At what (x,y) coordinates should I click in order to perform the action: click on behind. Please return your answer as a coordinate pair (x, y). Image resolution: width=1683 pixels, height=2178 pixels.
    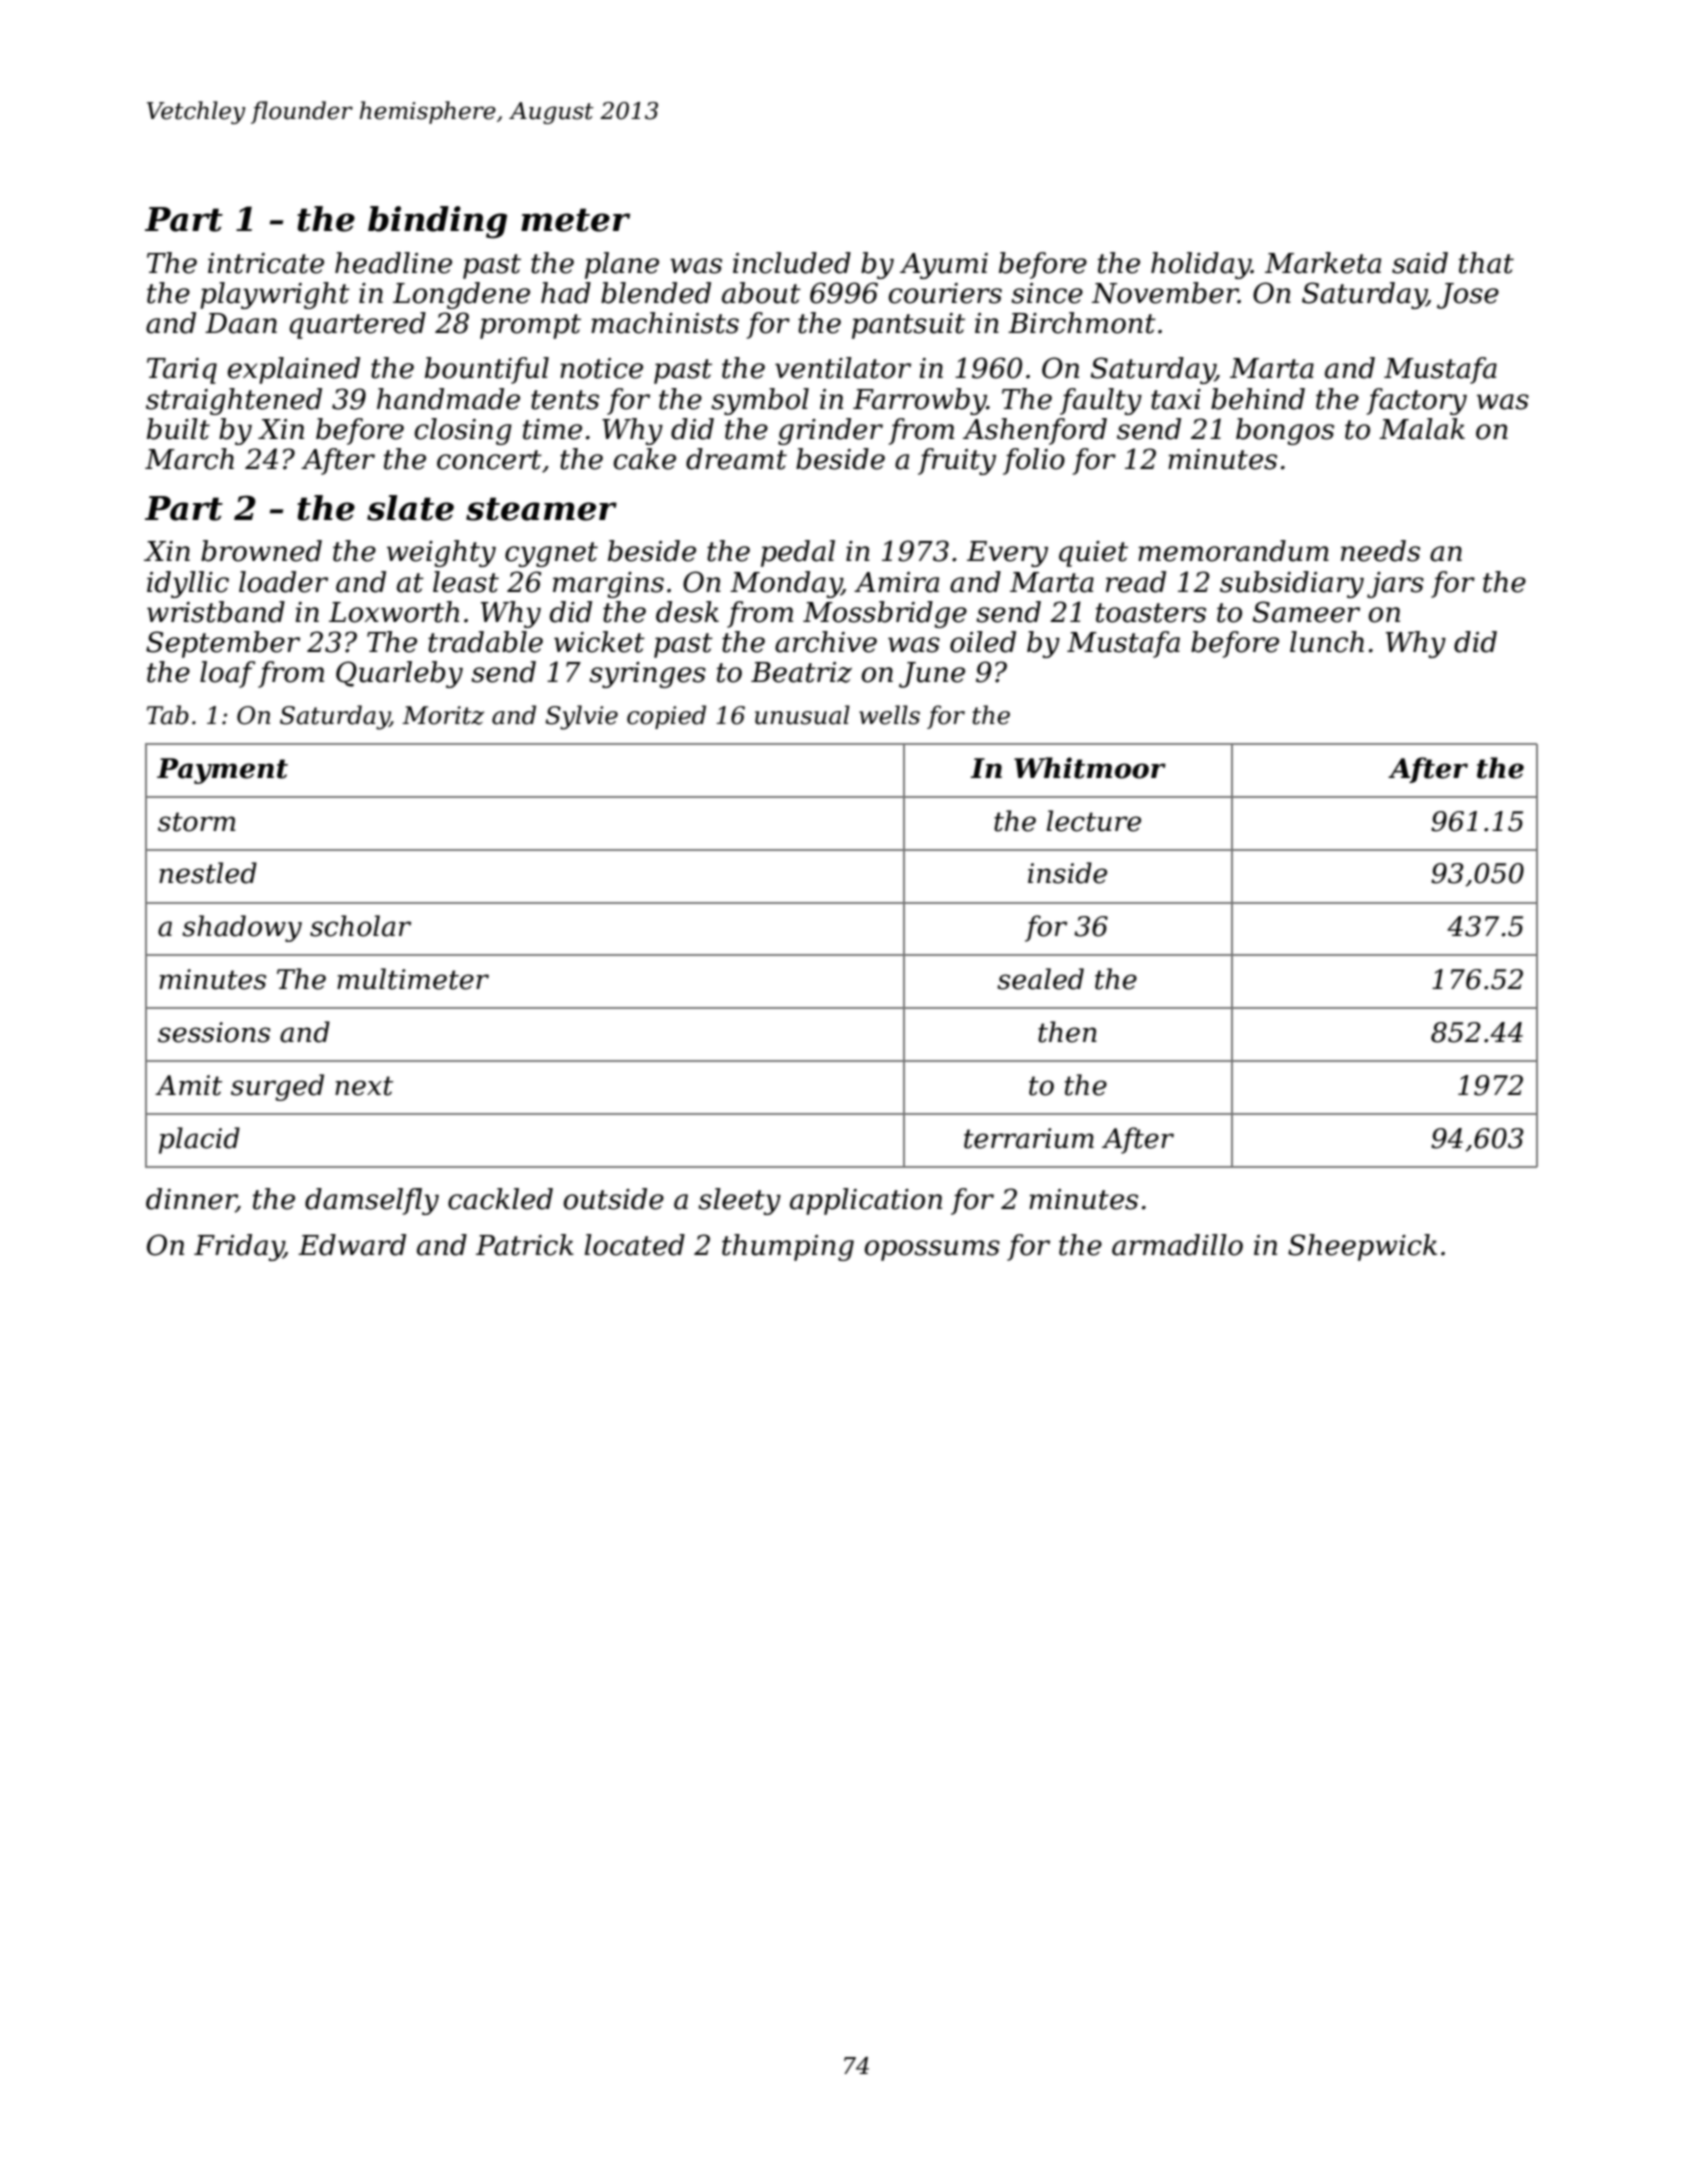
    Looking at the image, I should click on (1258, 399).
